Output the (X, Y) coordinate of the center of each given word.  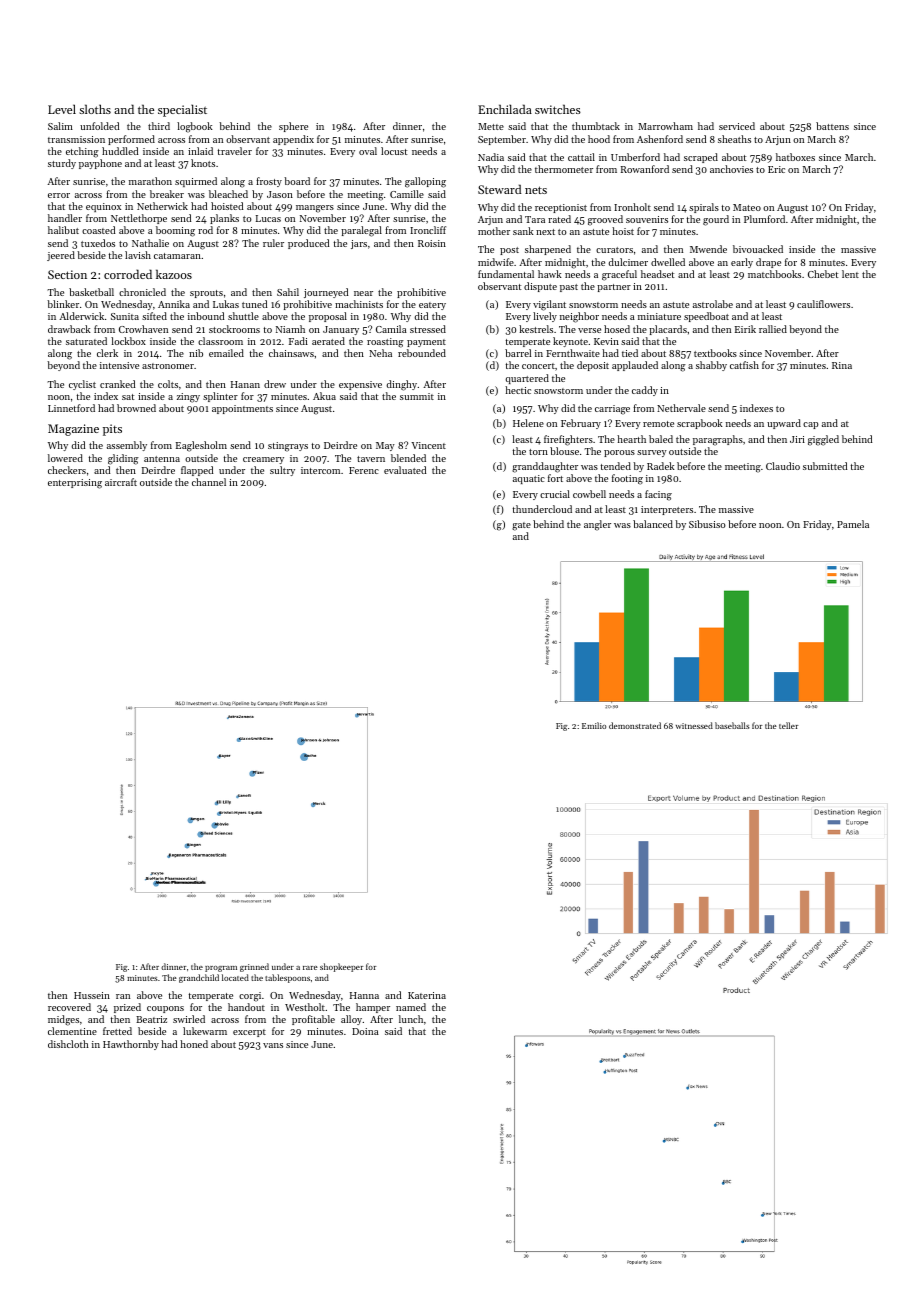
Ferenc (364, 470)
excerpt (249, 1033)
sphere (293, 127)
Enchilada (505, 109)
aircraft (121, 482)
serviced (737, 126)
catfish (744, 365)
